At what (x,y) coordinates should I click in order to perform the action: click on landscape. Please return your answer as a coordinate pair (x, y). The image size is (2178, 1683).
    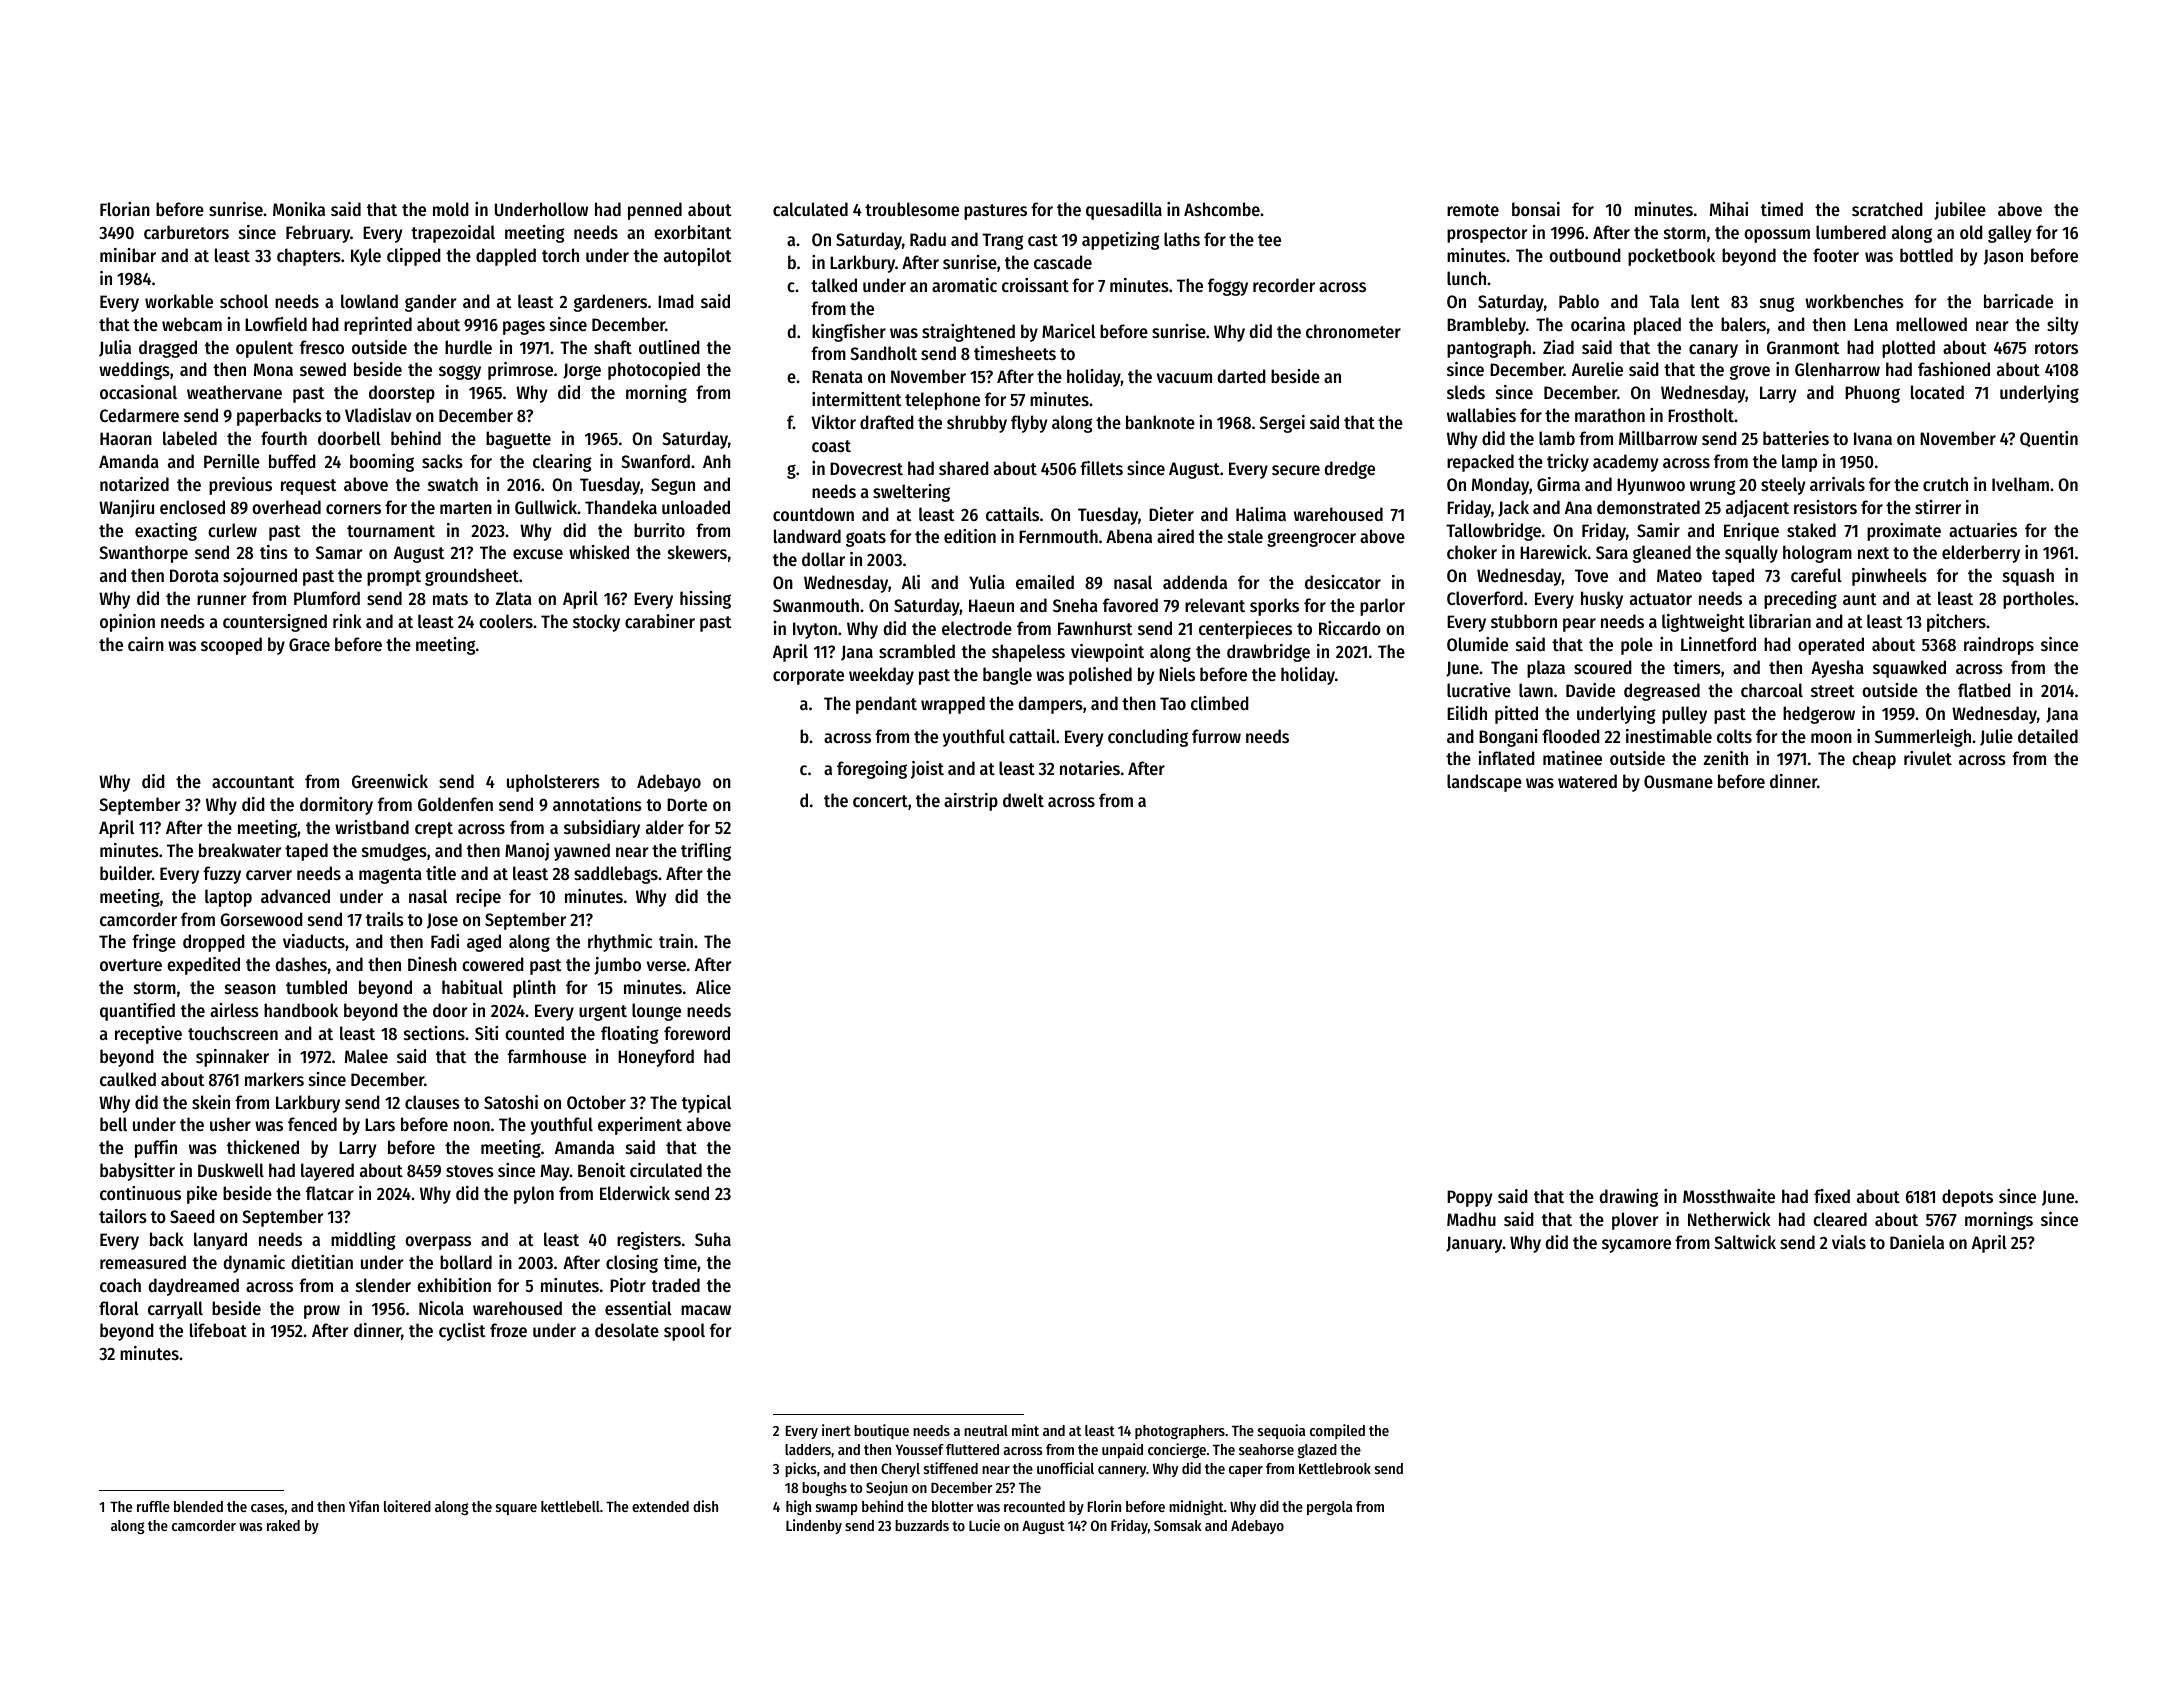
    Looking at the image, I should click on (1484, 783).
